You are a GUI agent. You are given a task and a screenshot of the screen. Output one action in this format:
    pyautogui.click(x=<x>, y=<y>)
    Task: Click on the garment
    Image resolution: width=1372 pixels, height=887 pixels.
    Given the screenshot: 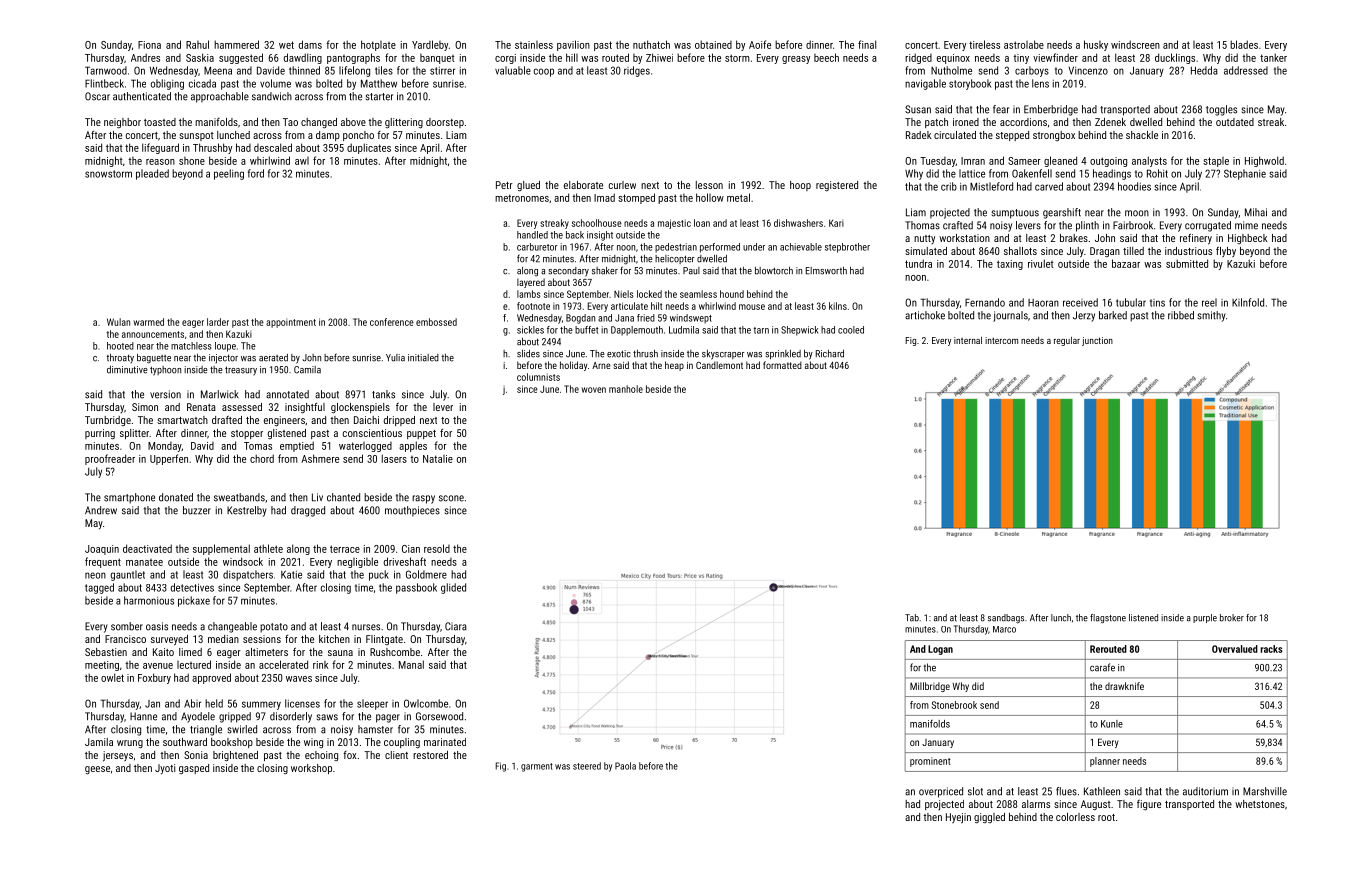 What is the action you would take?
    pyautogui.click(x=537, y=767)
